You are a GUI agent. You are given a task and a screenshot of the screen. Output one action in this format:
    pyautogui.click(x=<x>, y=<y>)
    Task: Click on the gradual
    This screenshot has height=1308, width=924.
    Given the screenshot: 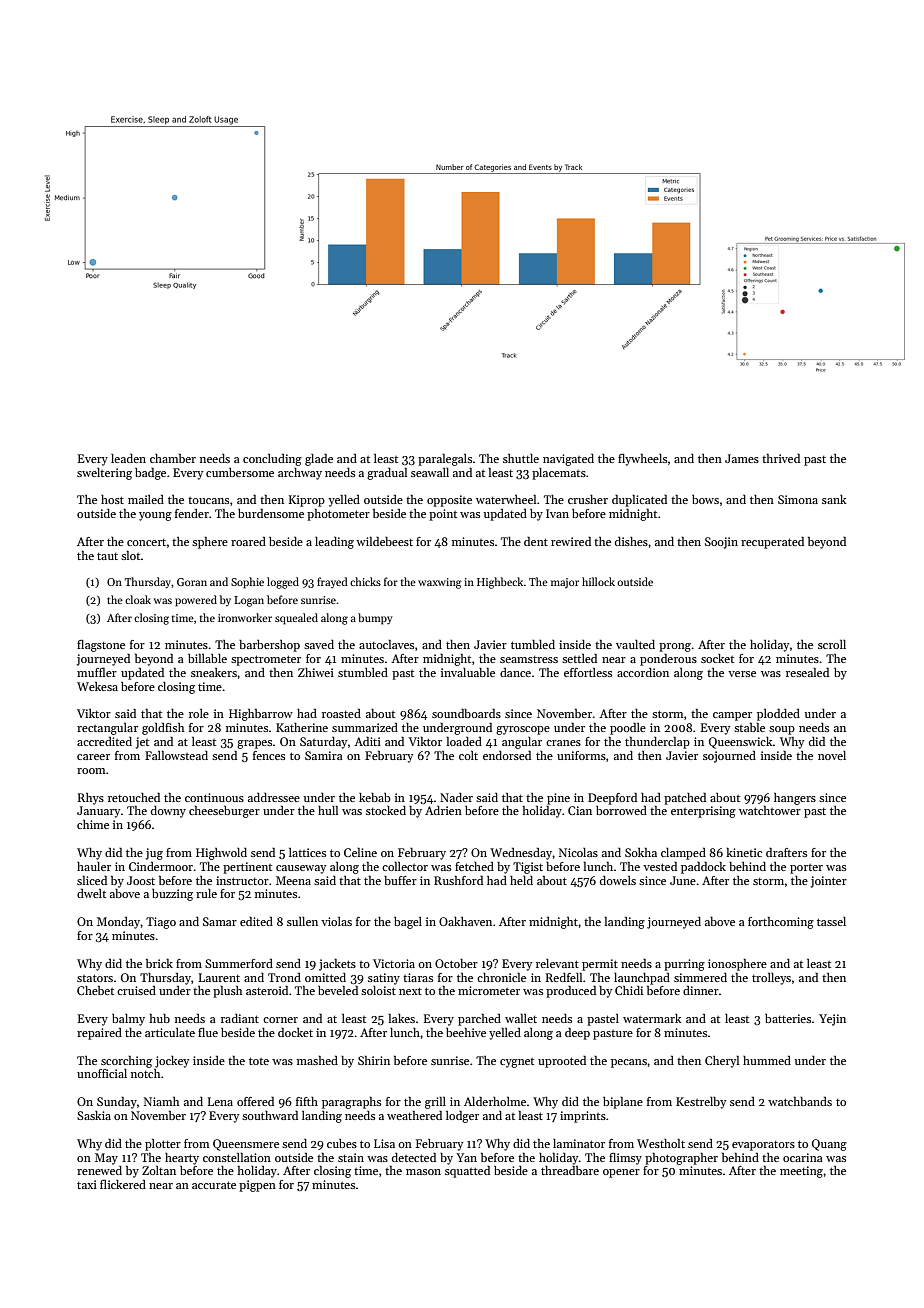 What is the action you would take?
    pyautogui.click(x=387, y=474)
